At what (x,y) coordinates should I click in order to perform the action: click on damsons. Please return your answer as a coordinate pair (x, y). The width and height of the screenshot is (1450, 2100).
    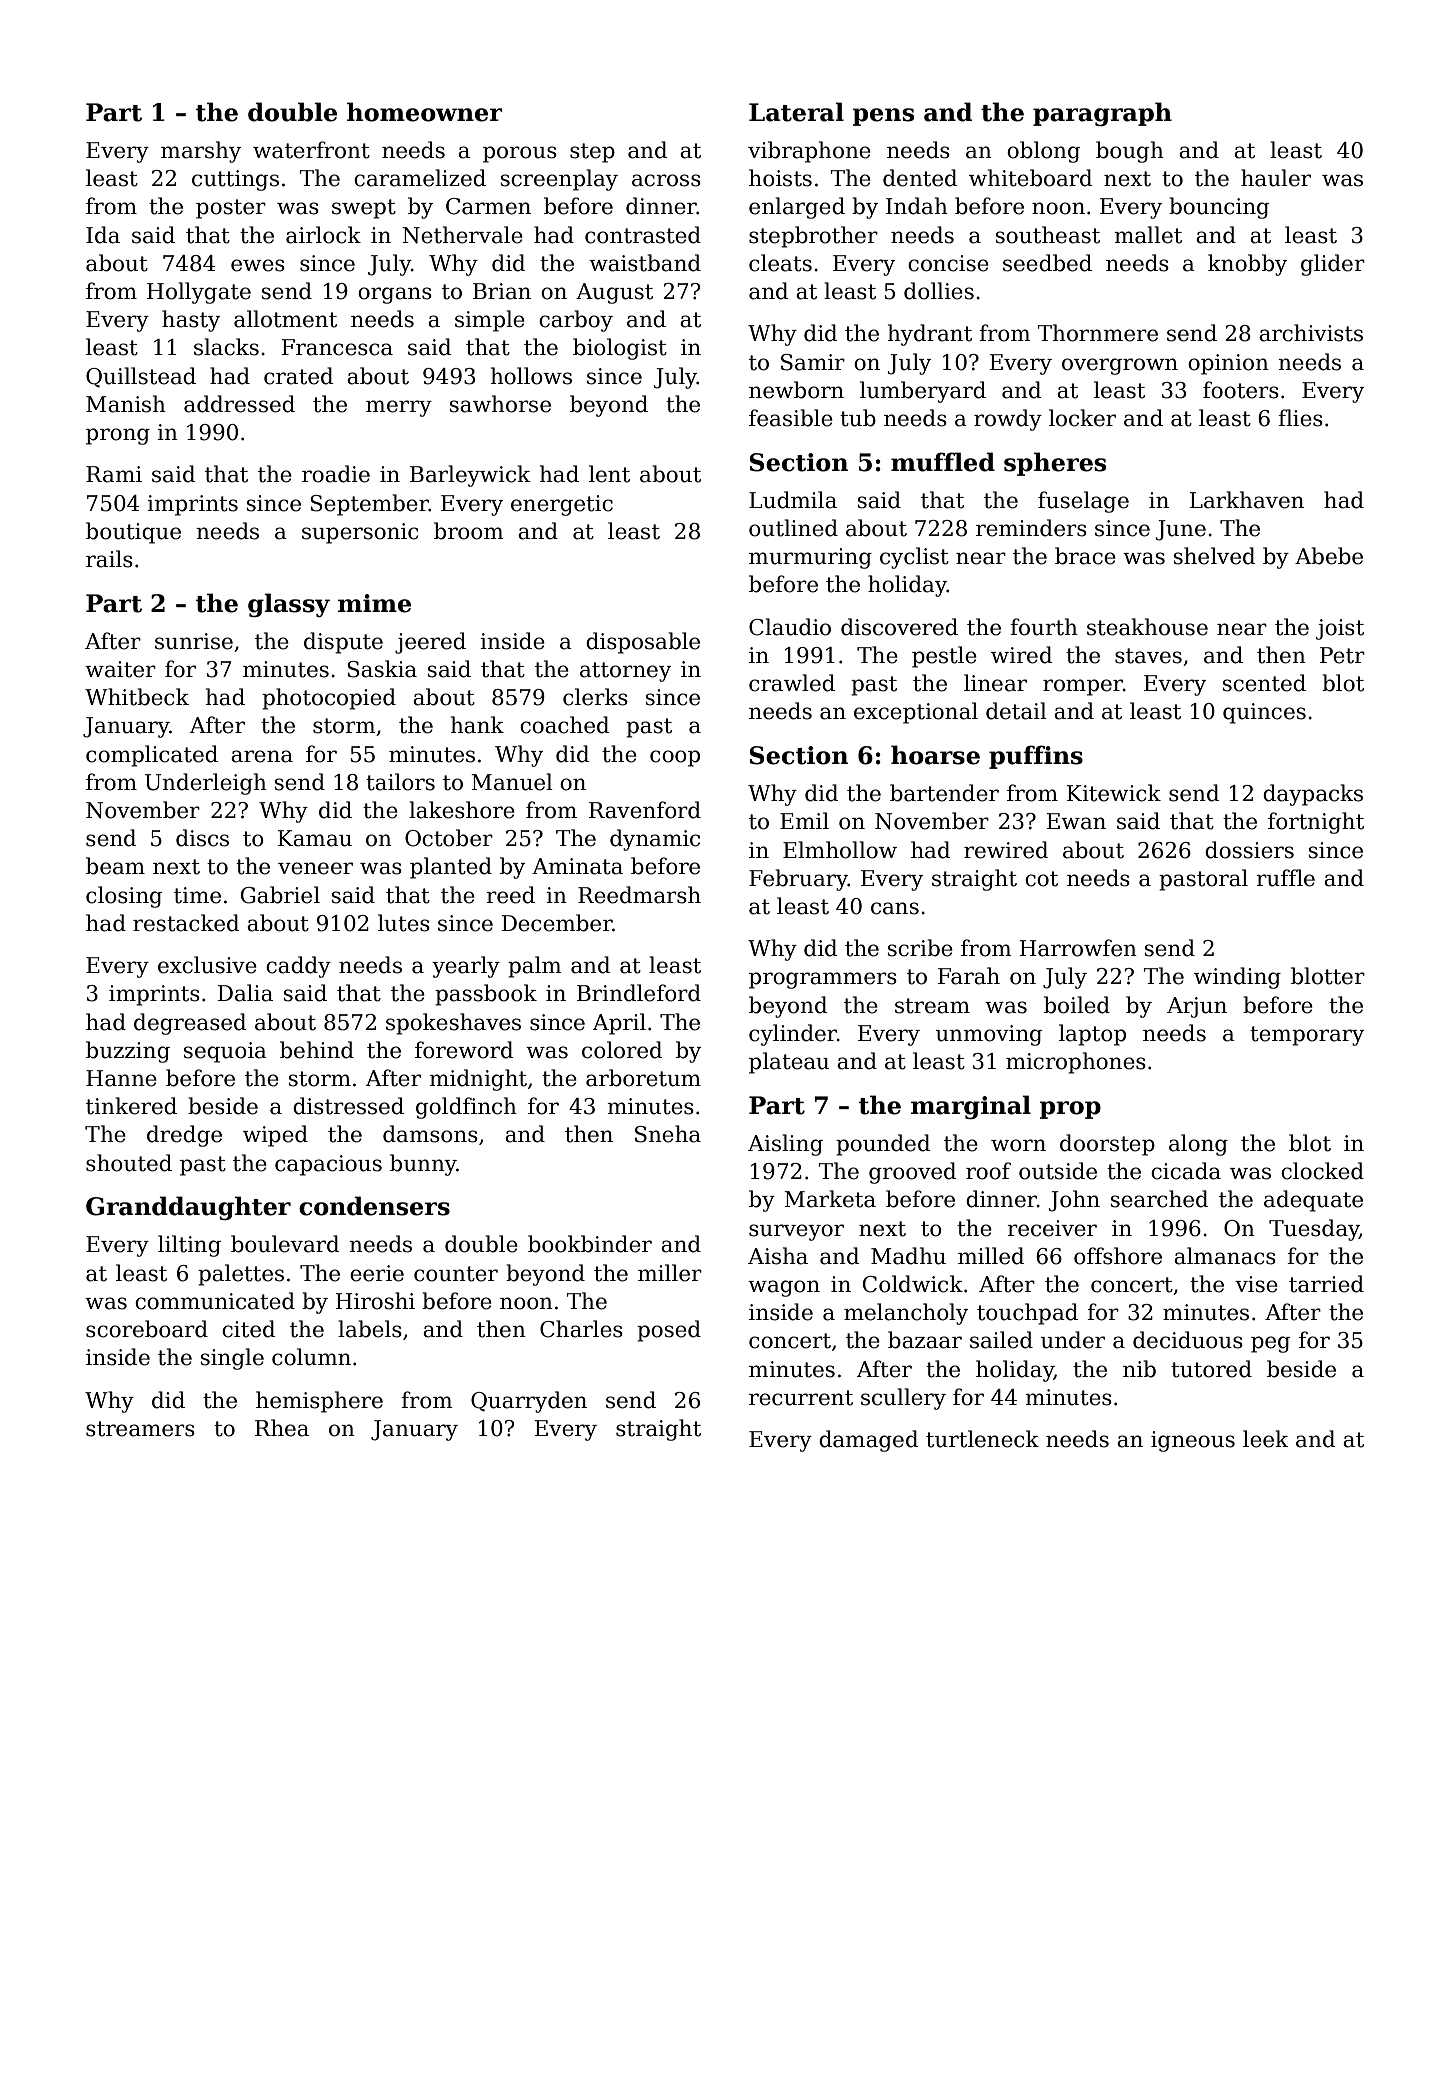
    Looking at the image, I should click on (430, 1134).
